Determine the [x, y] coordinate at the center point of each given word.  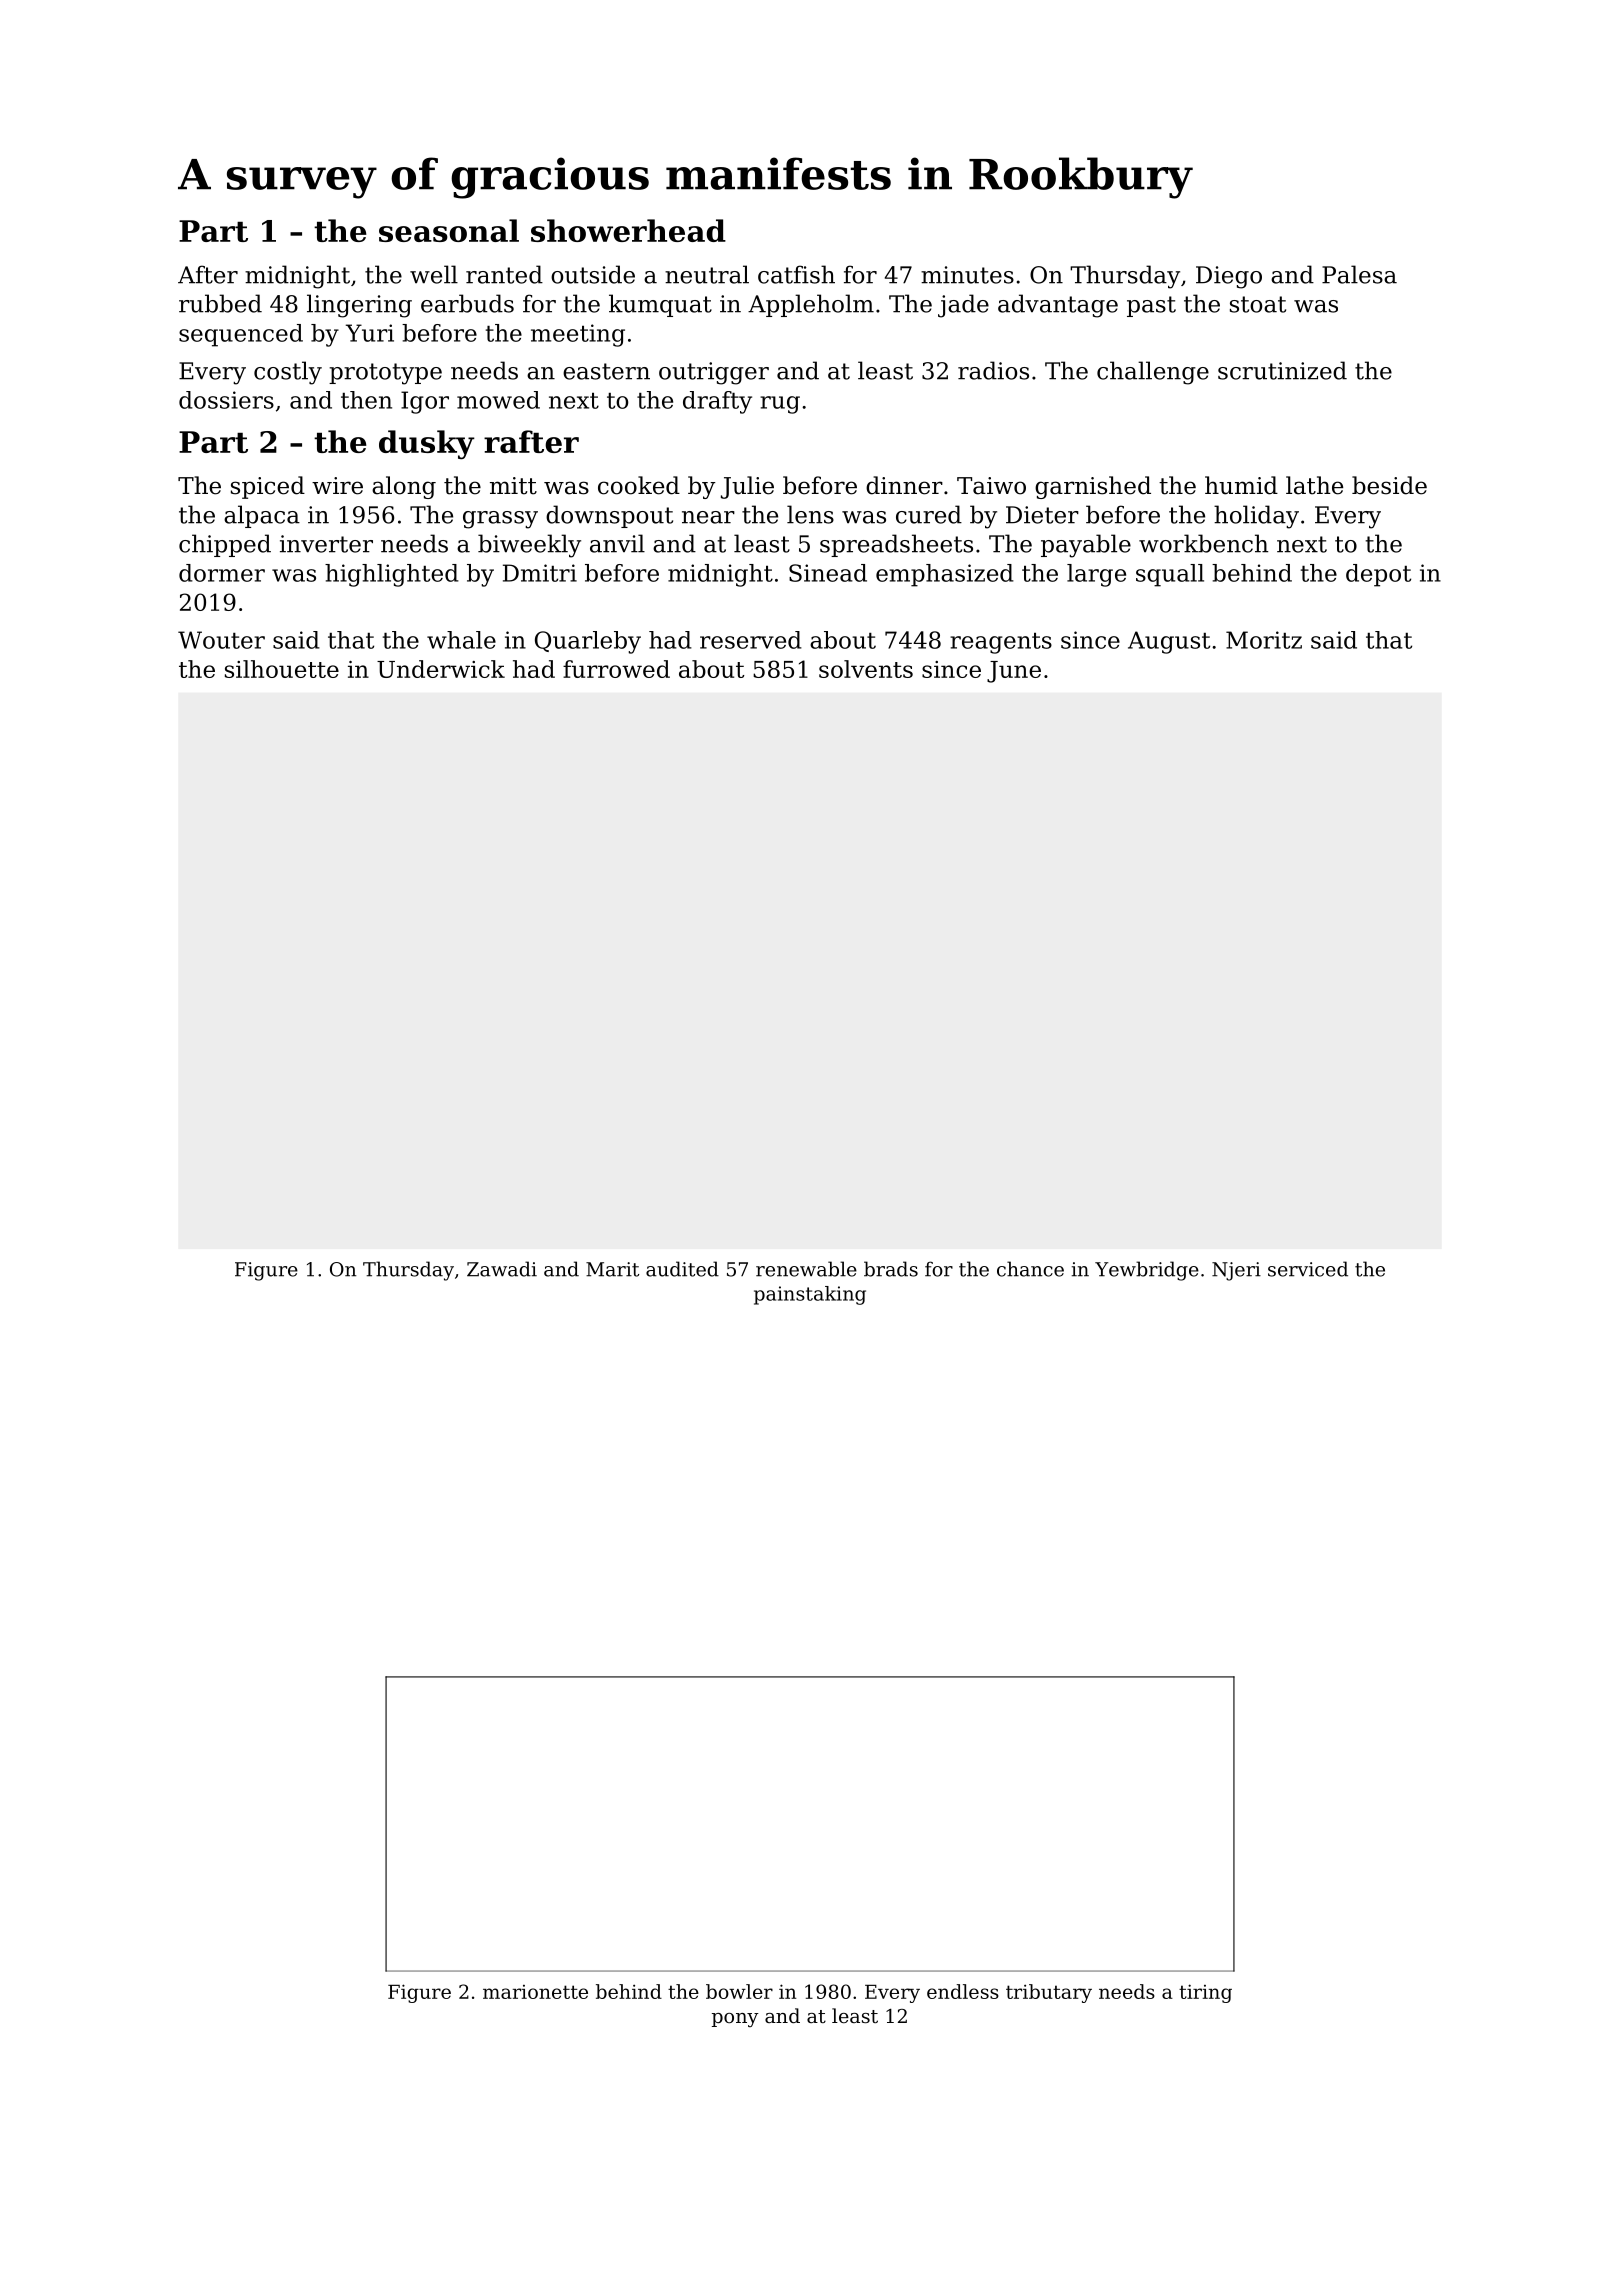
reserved [751, 640]
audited [682, 1269]
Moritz [1264, 640]
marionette [535, 1992]
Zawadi [502, 1269]
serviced [1308, 1269]
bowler [739, 1991]
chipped [225, 545]
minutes [967, 275]
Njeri [1236, 1271]
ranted [504, 274]
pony [735, 2020]
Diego [1229, 277]
